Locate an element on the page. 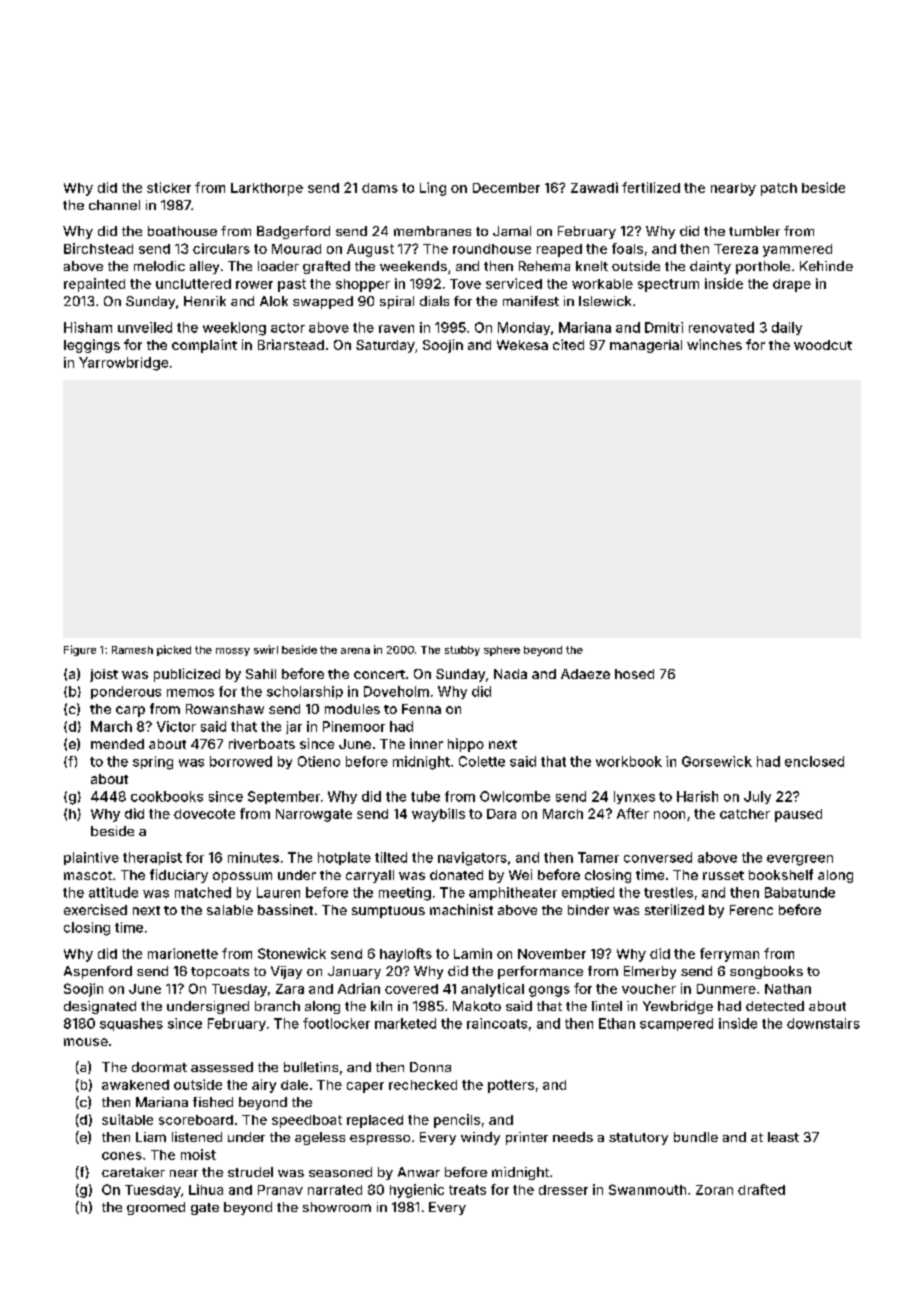 The width and height of the document is (924, 1308). sticker is located at coordinates (169, 187).
